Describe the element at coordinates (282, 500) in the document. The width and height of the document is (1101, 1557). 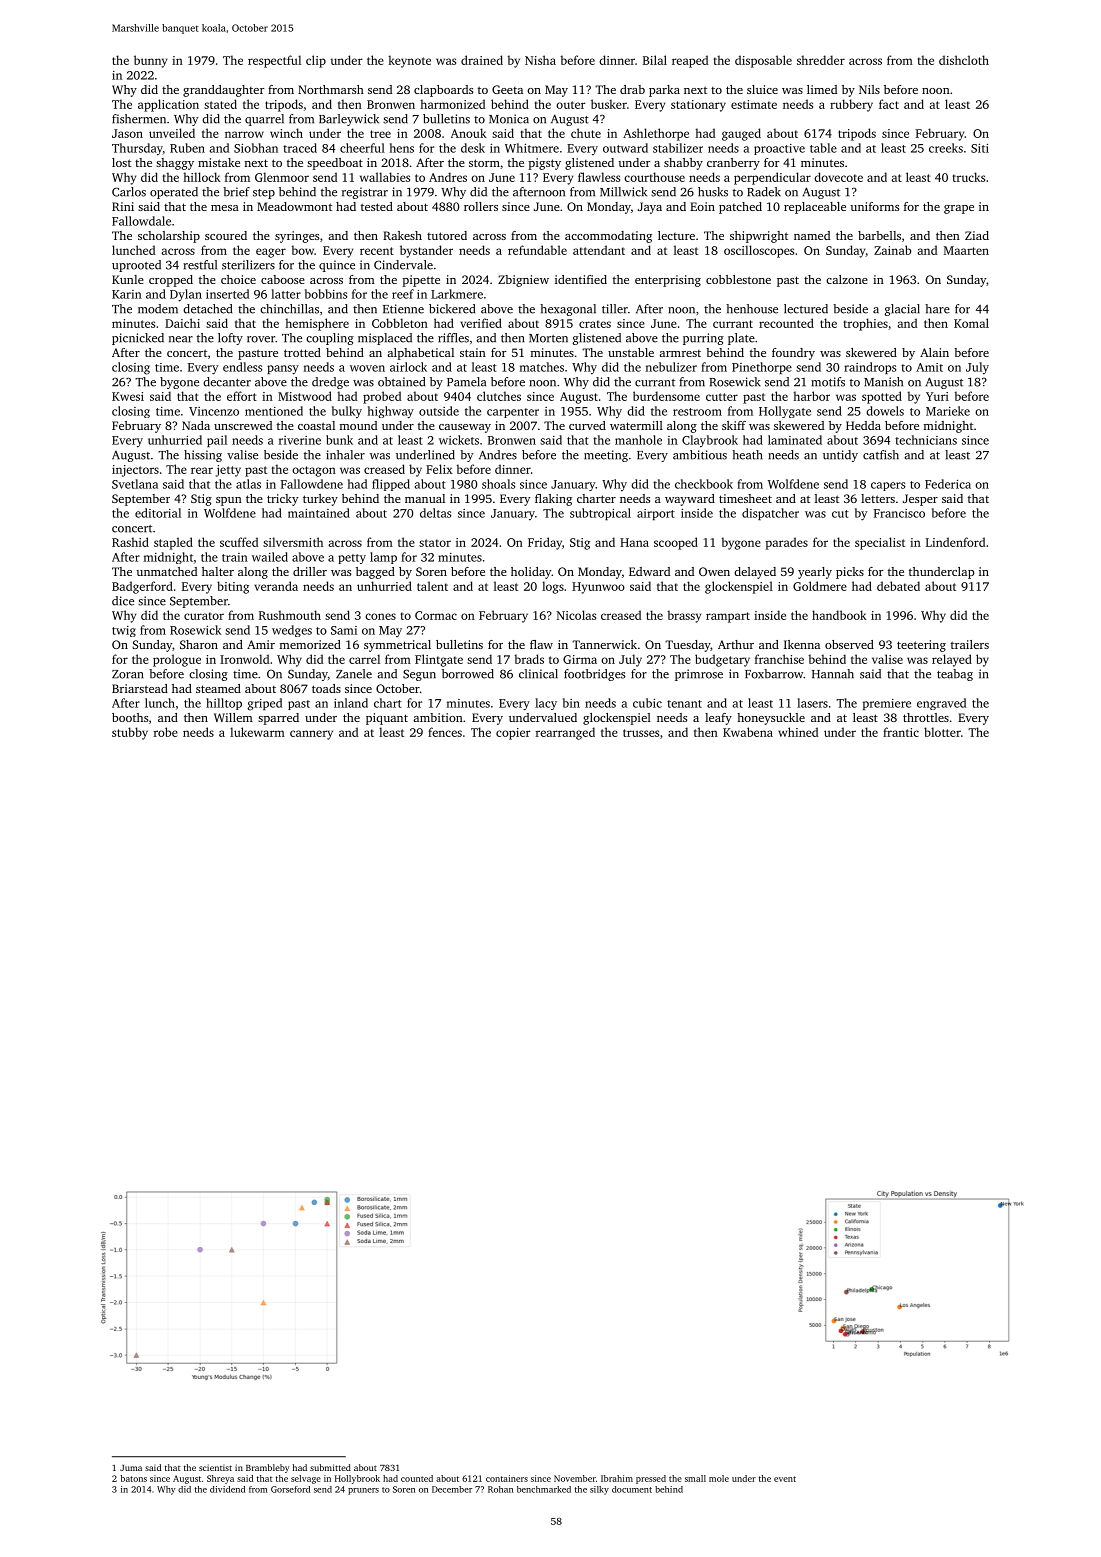
I see `tricky` at that location.
